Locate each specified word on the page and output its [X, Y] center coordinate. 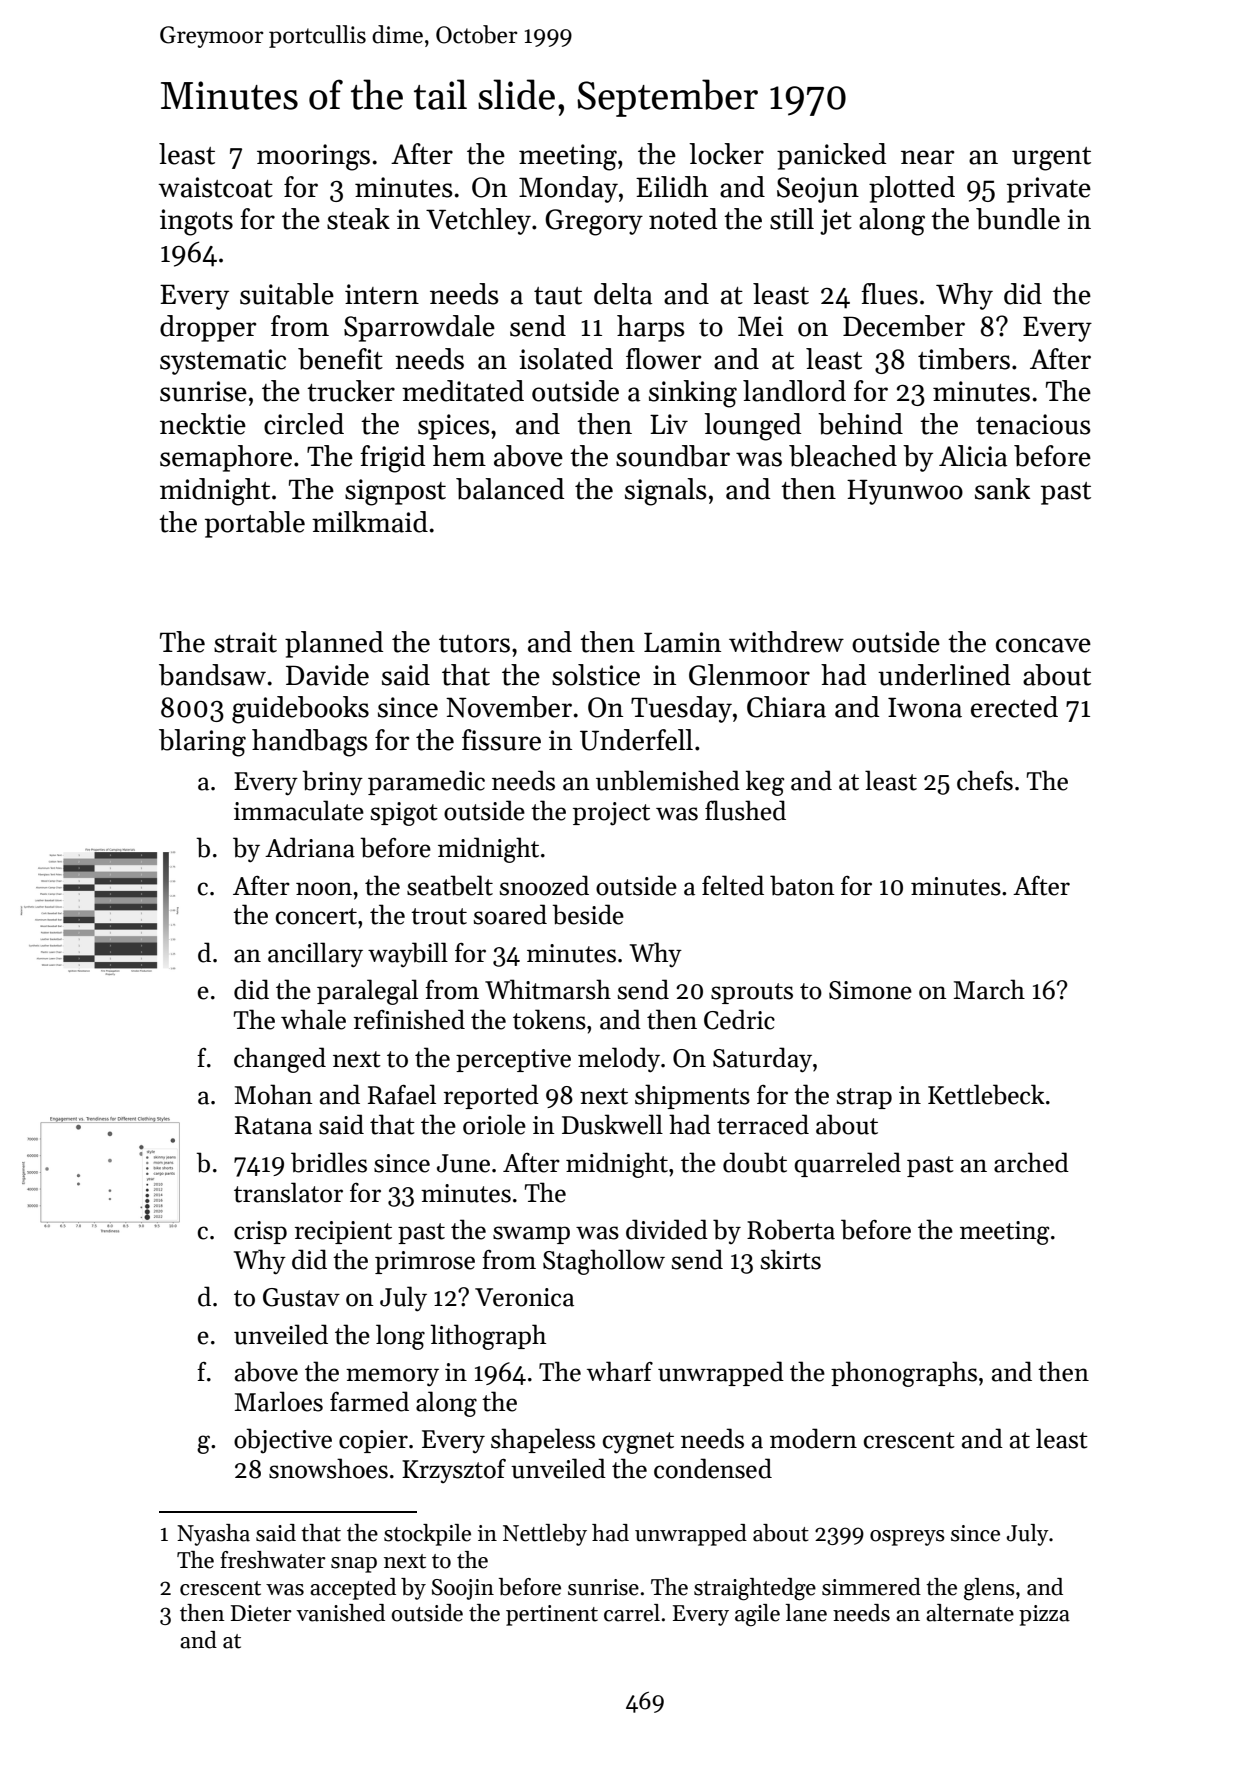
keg [765, 783]
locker [726, 154]
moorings [313, 157]
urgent [1051, 159]
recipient [343, 1232]
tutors [474, 644]
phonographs [904, 1374]
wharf [620, 1371]
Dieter [261, 1613]
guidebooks [300, 710]
